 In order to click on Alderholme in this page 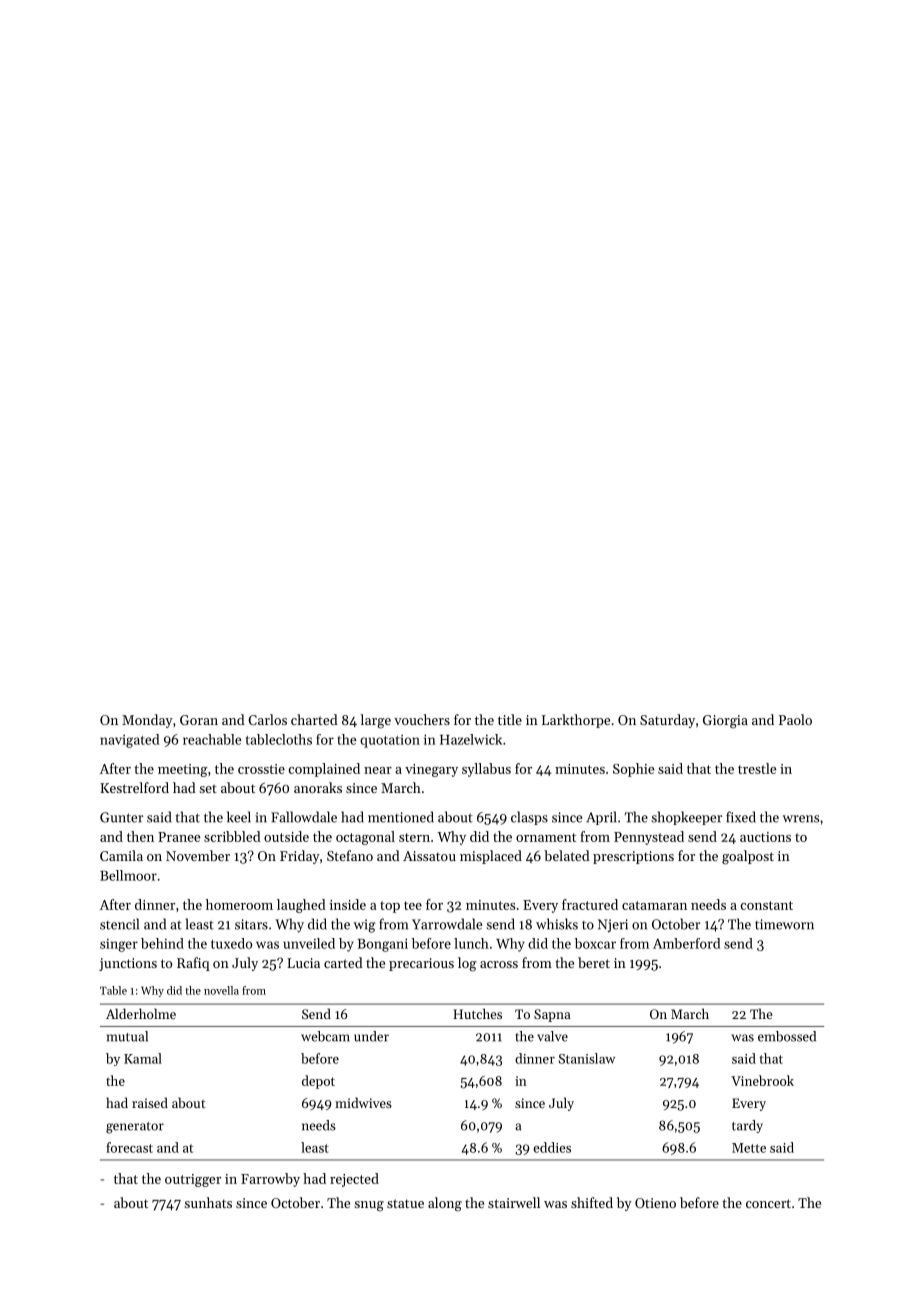, I will do `click(141, 1013)`.
